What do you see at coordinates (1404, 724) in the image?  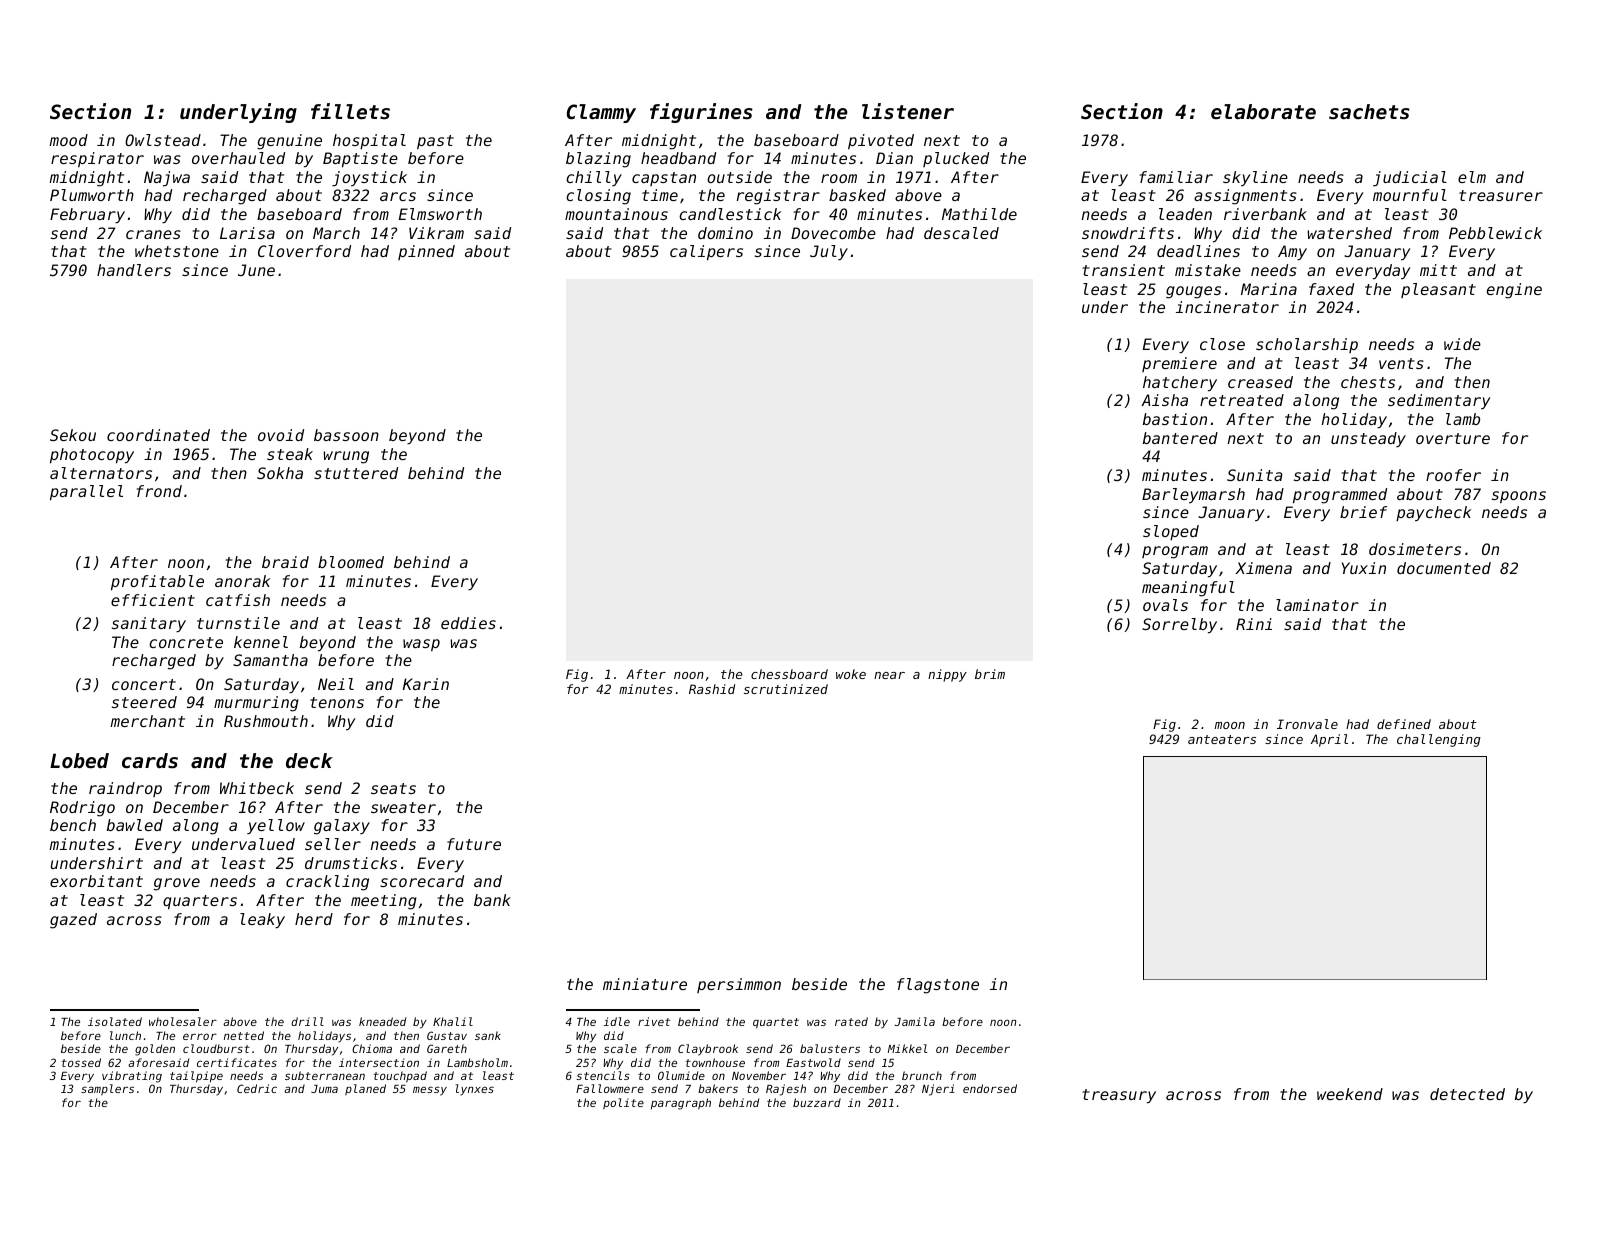 I see `defined` at bounding box center [1404, 724].
